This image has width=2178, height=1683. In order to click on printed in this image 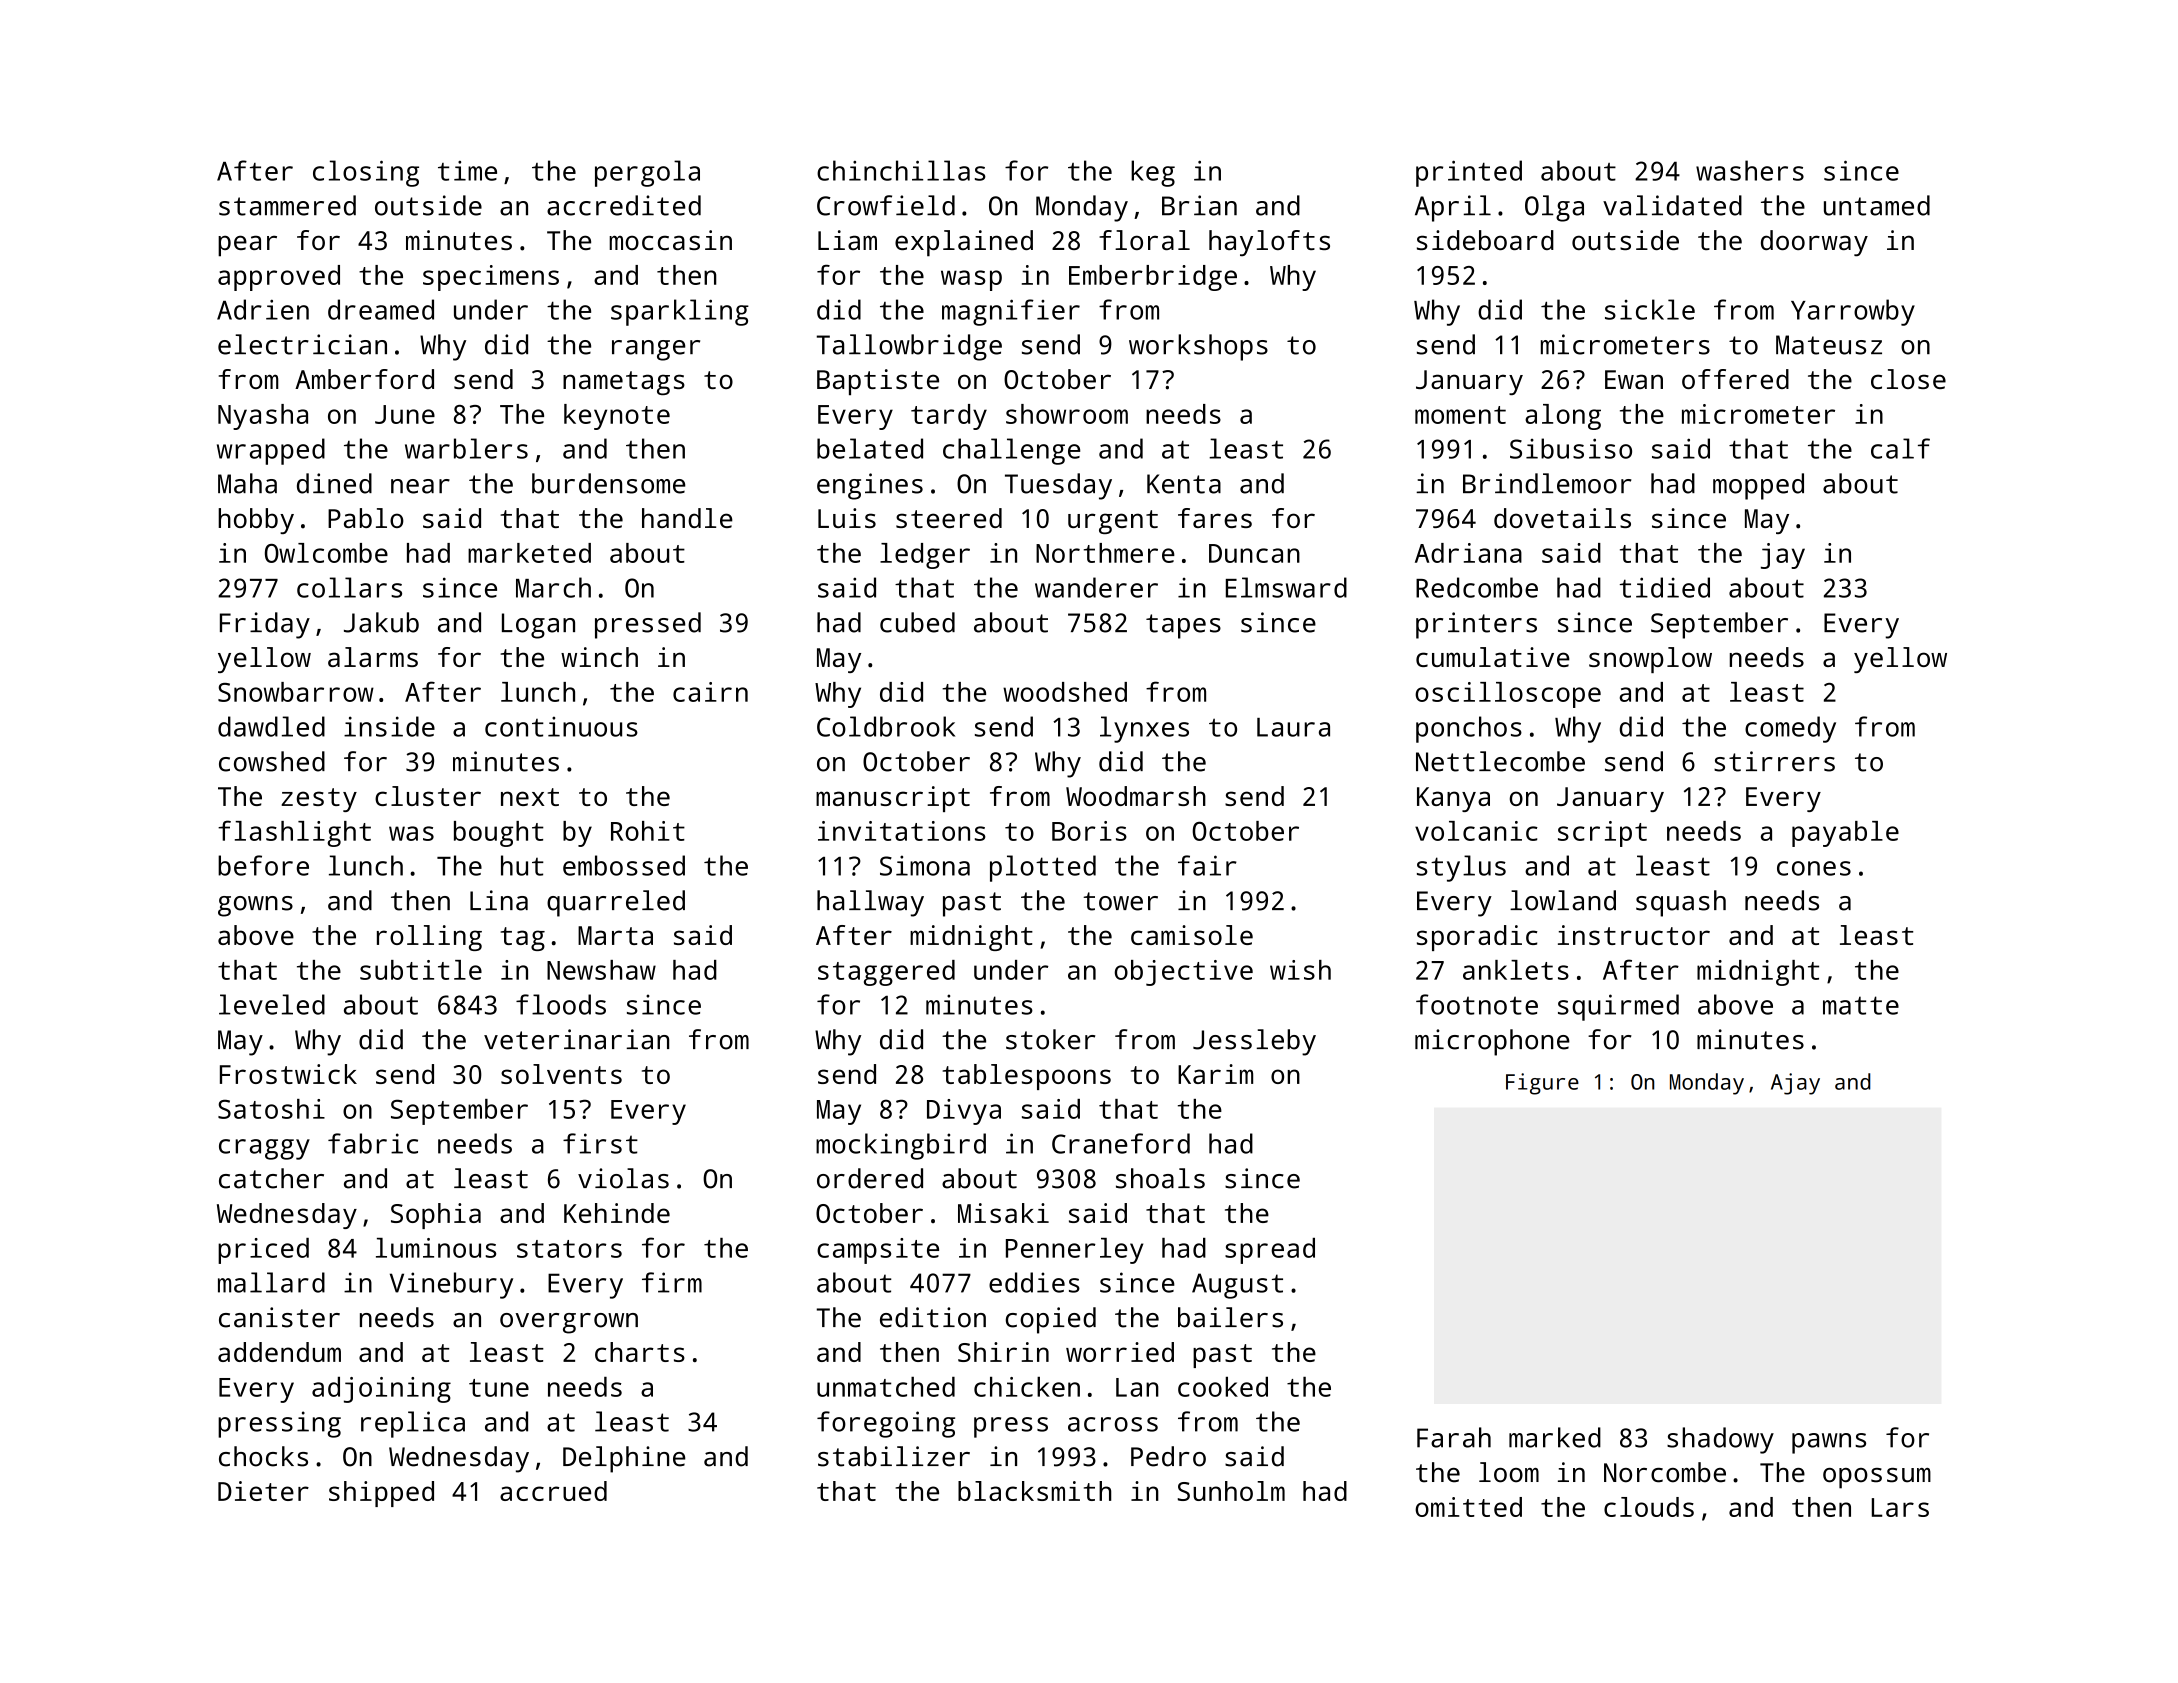, I will do `click(1469, 173)`.
